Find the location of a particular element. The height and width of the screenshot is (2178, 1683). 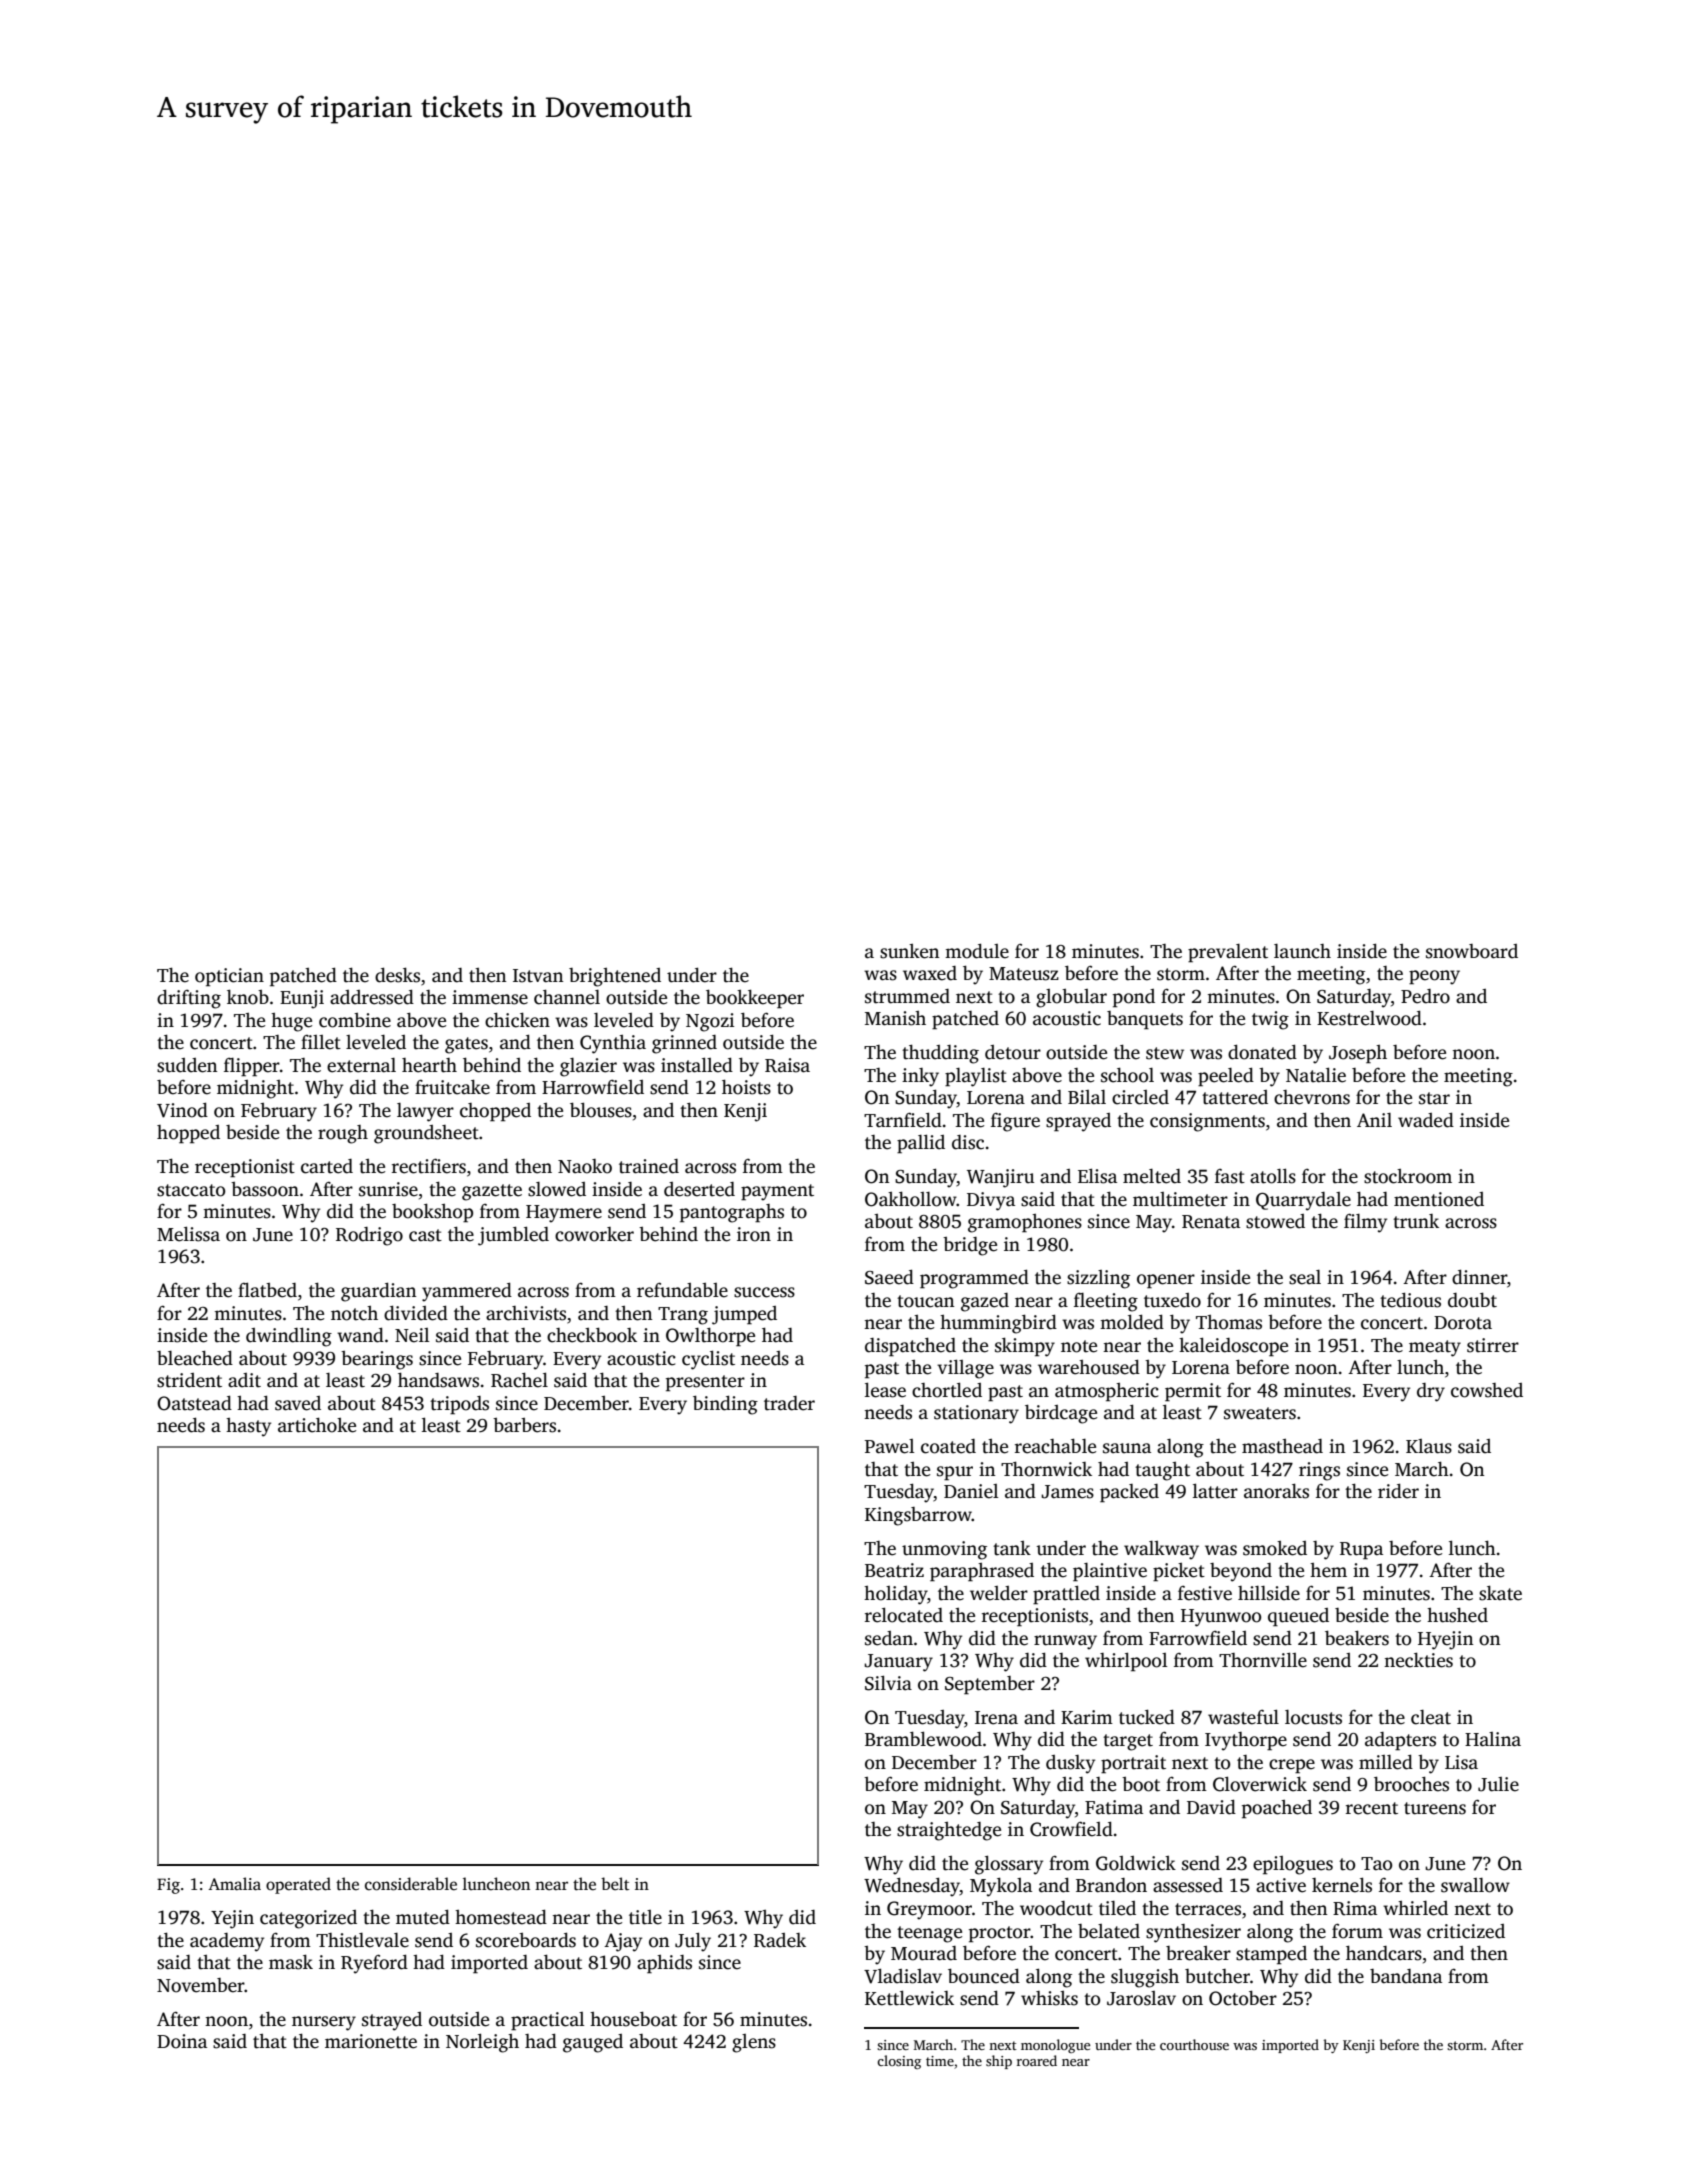

module is located at coordinates (977, 951).
